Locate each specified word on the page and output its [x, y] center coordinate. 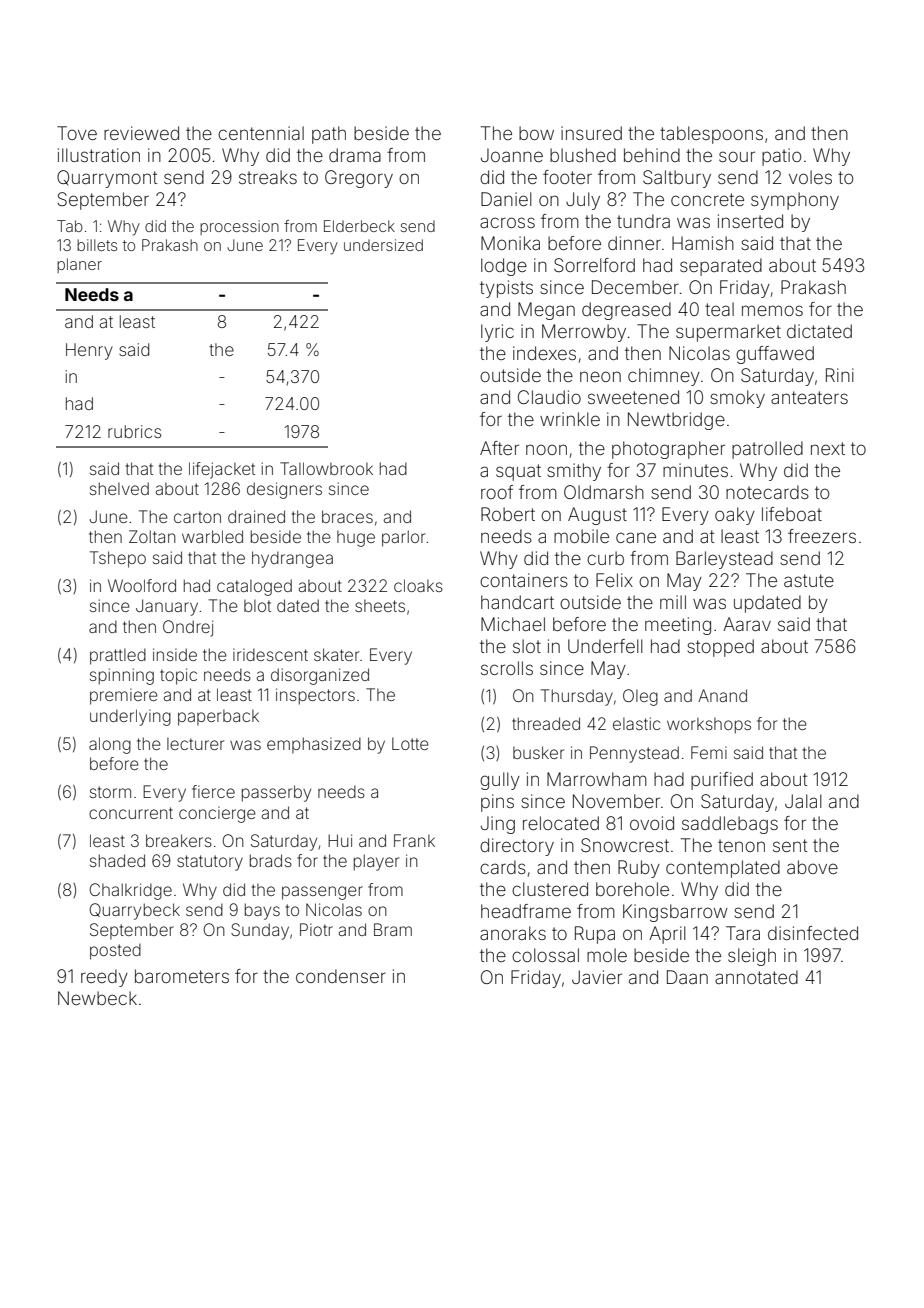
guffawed [775, 355]
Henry [89, 351]
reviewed [141, 133]
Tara [743, 933]
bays [262, 911]
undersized [383, 245]
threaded [546, 723]
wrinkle [570, 419]
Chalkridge [130, 891]
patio [781, 157]
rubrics [134, 431]
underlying [130, 717]
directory [517, 847]
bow [536, 133]
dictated [819, 331]
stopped [720, 648]
